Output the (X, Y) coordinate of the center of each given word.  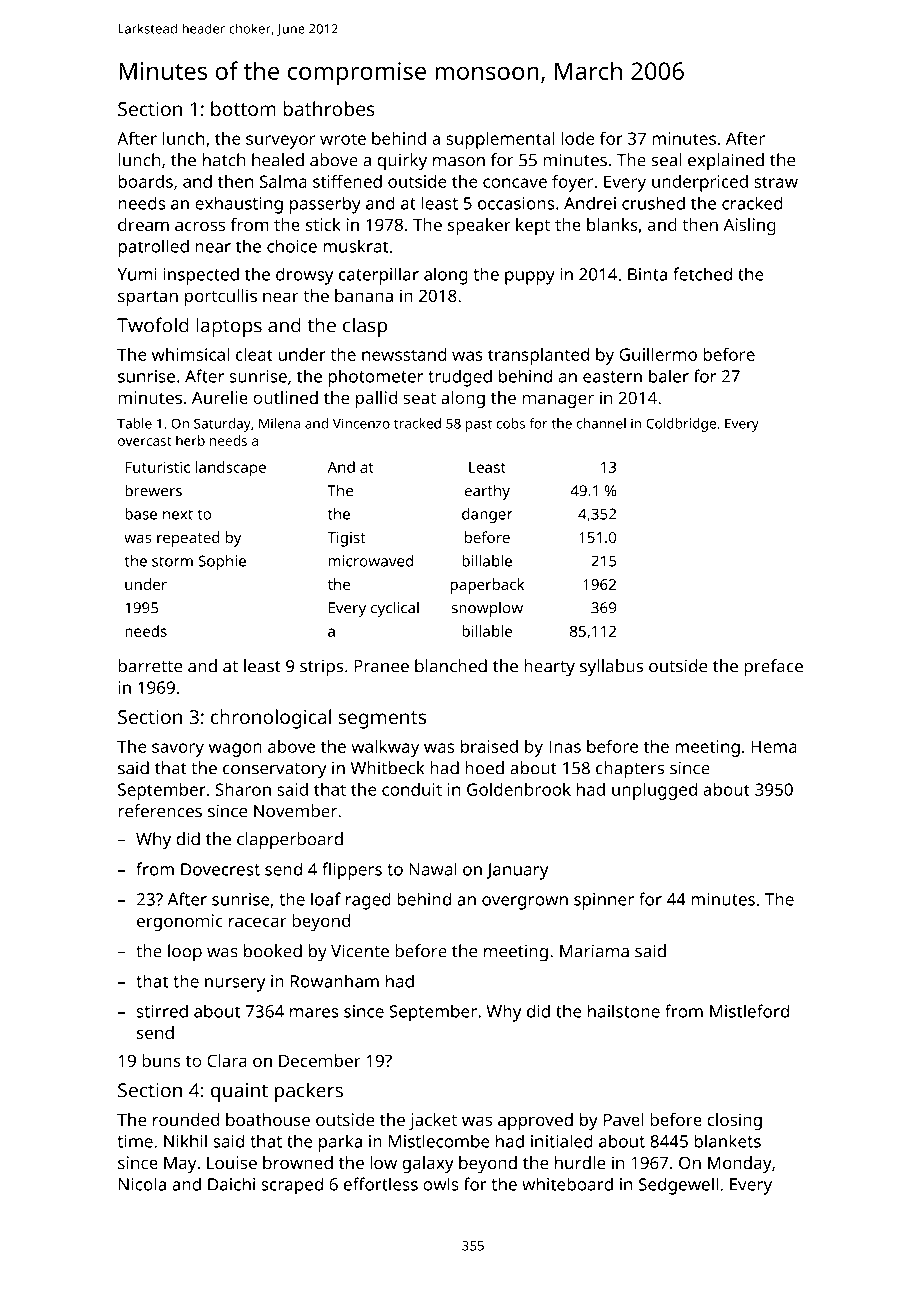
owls (441, 1184)
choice (292, 246)
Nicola (142, 1184)
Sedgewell (678, 1186)
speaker (479, 226)
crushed (653, 203)
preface (773, 668)
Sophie (222, 562)
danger (487, 515)
